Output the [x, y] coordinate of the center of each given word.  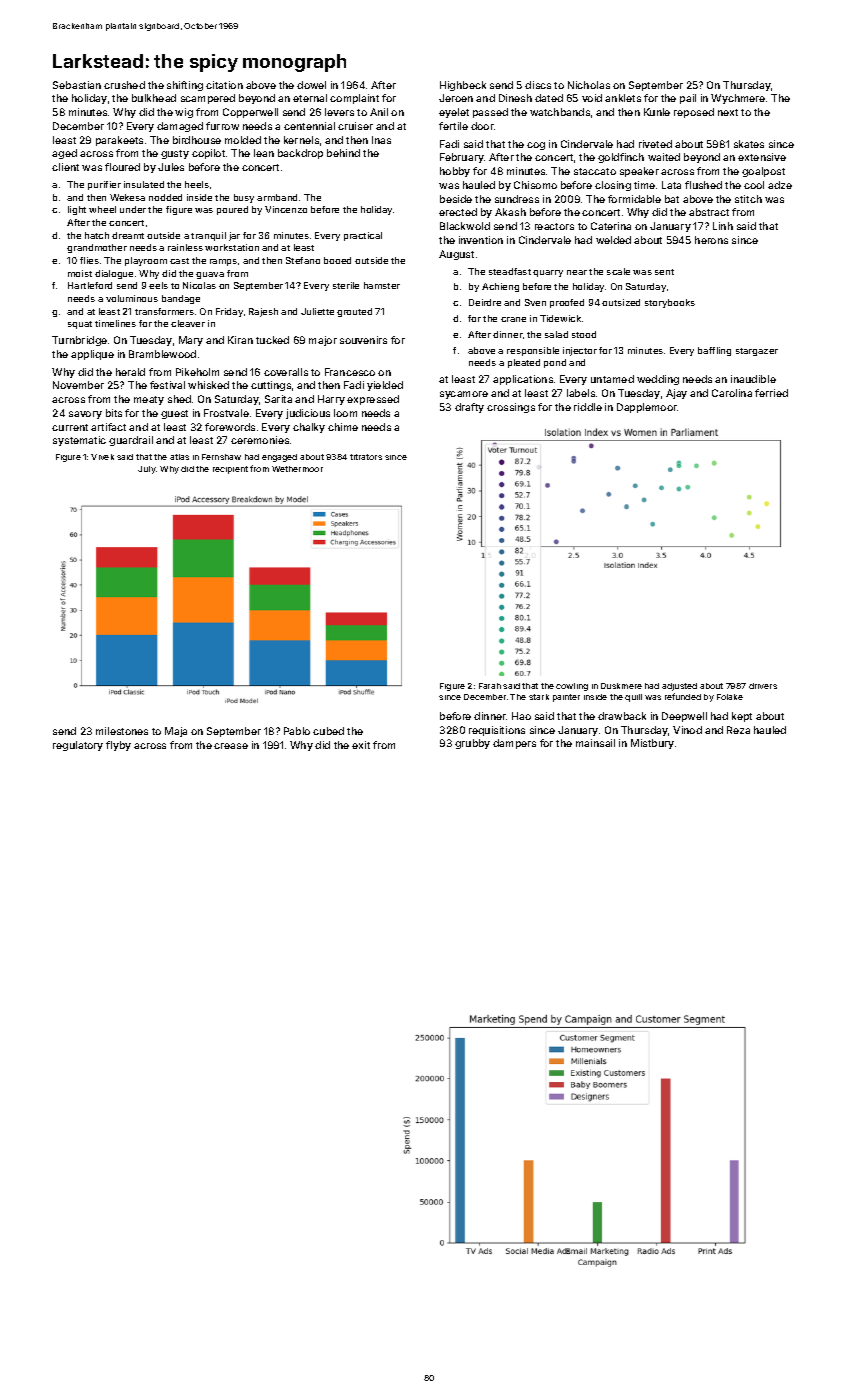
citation [224, 85]
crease [231, 746]
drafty [469, 408]
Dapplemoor [647, 408]
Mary [191, 341]
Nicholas [589, 85]
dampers [514, 744]
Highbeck [463, 86]
